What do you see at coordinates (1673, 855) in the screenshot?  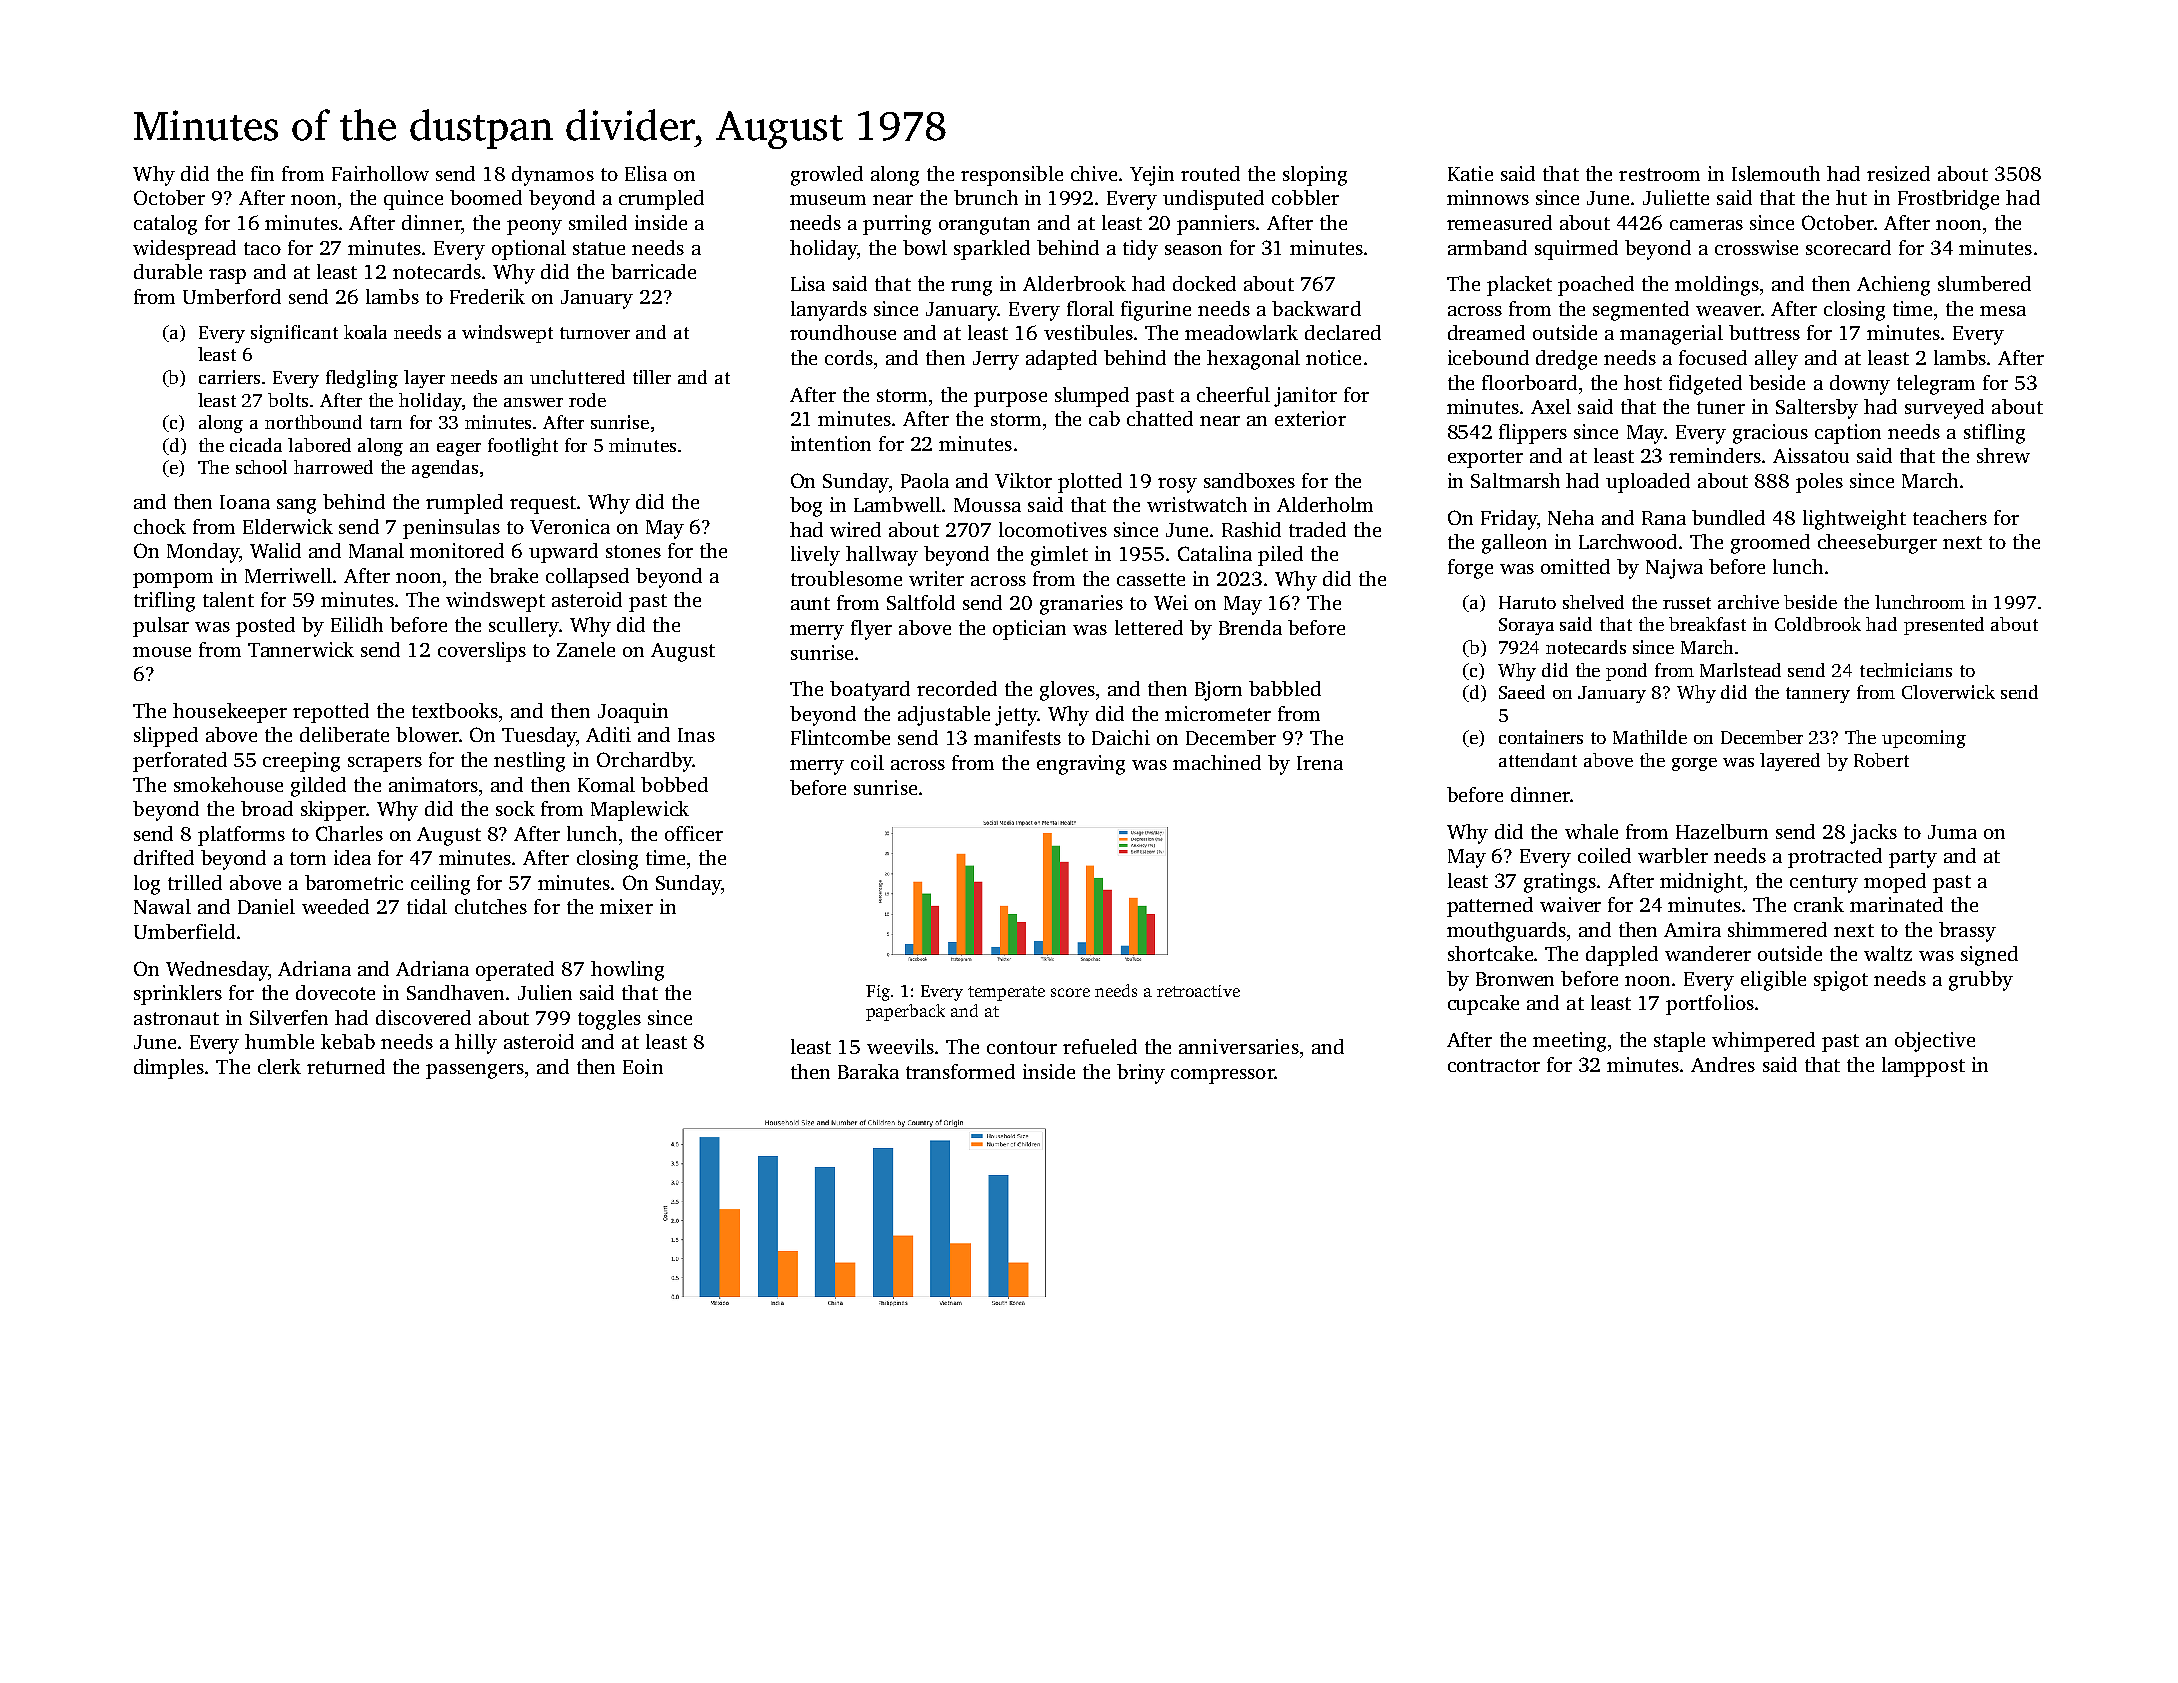 I see `warbler` at bounding box center [1673, 855].
